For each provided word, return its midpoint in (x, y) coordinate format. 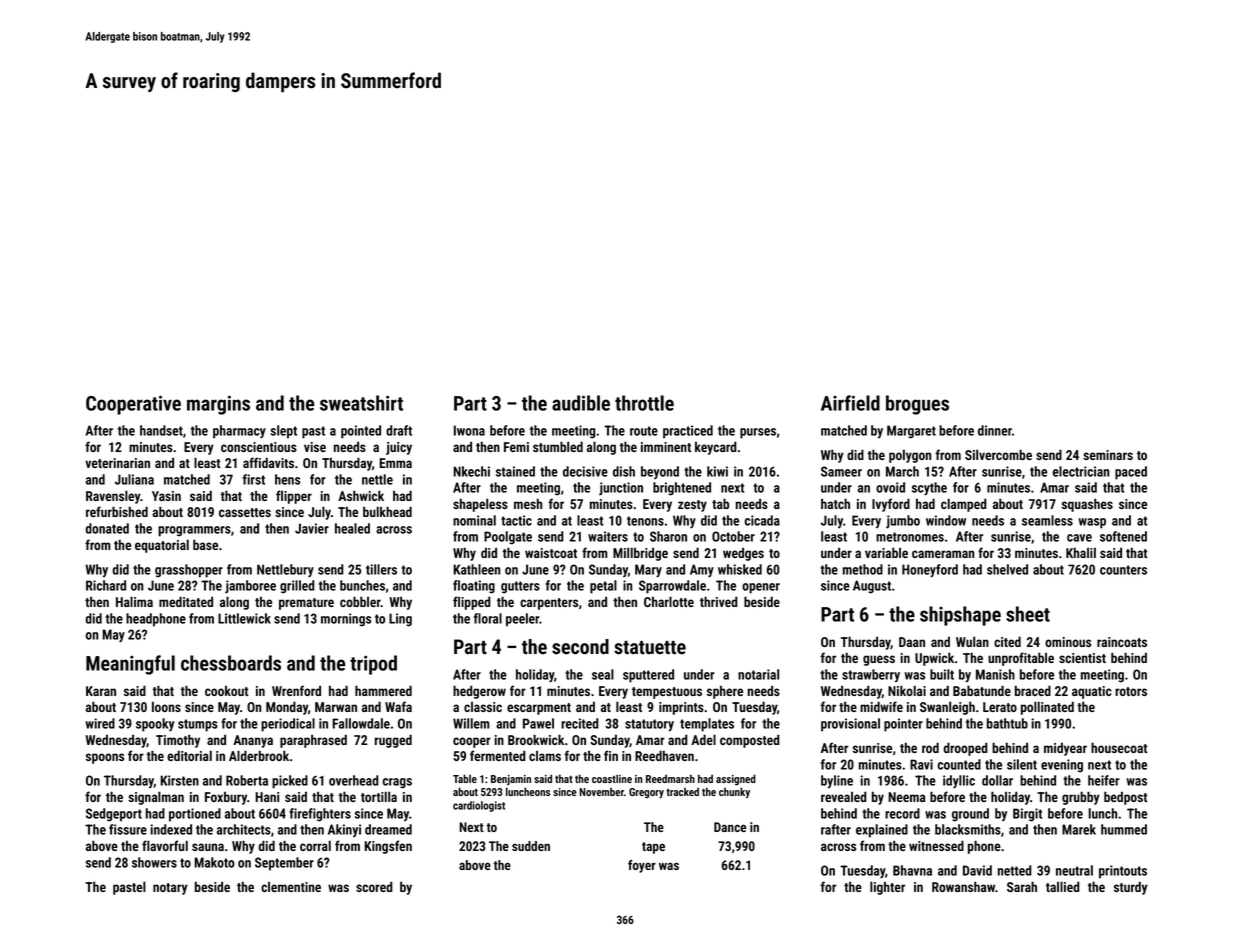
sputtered (648, 676)
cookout (227, 691)
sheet (1028, 614)
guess (879, 660)
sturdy (1131, 888)
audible (581, 403)
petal (603, 587)
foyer (642, 866)
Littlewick (244, 618)
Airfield (850, 403)
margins (218, 405)
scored (374, 886)
